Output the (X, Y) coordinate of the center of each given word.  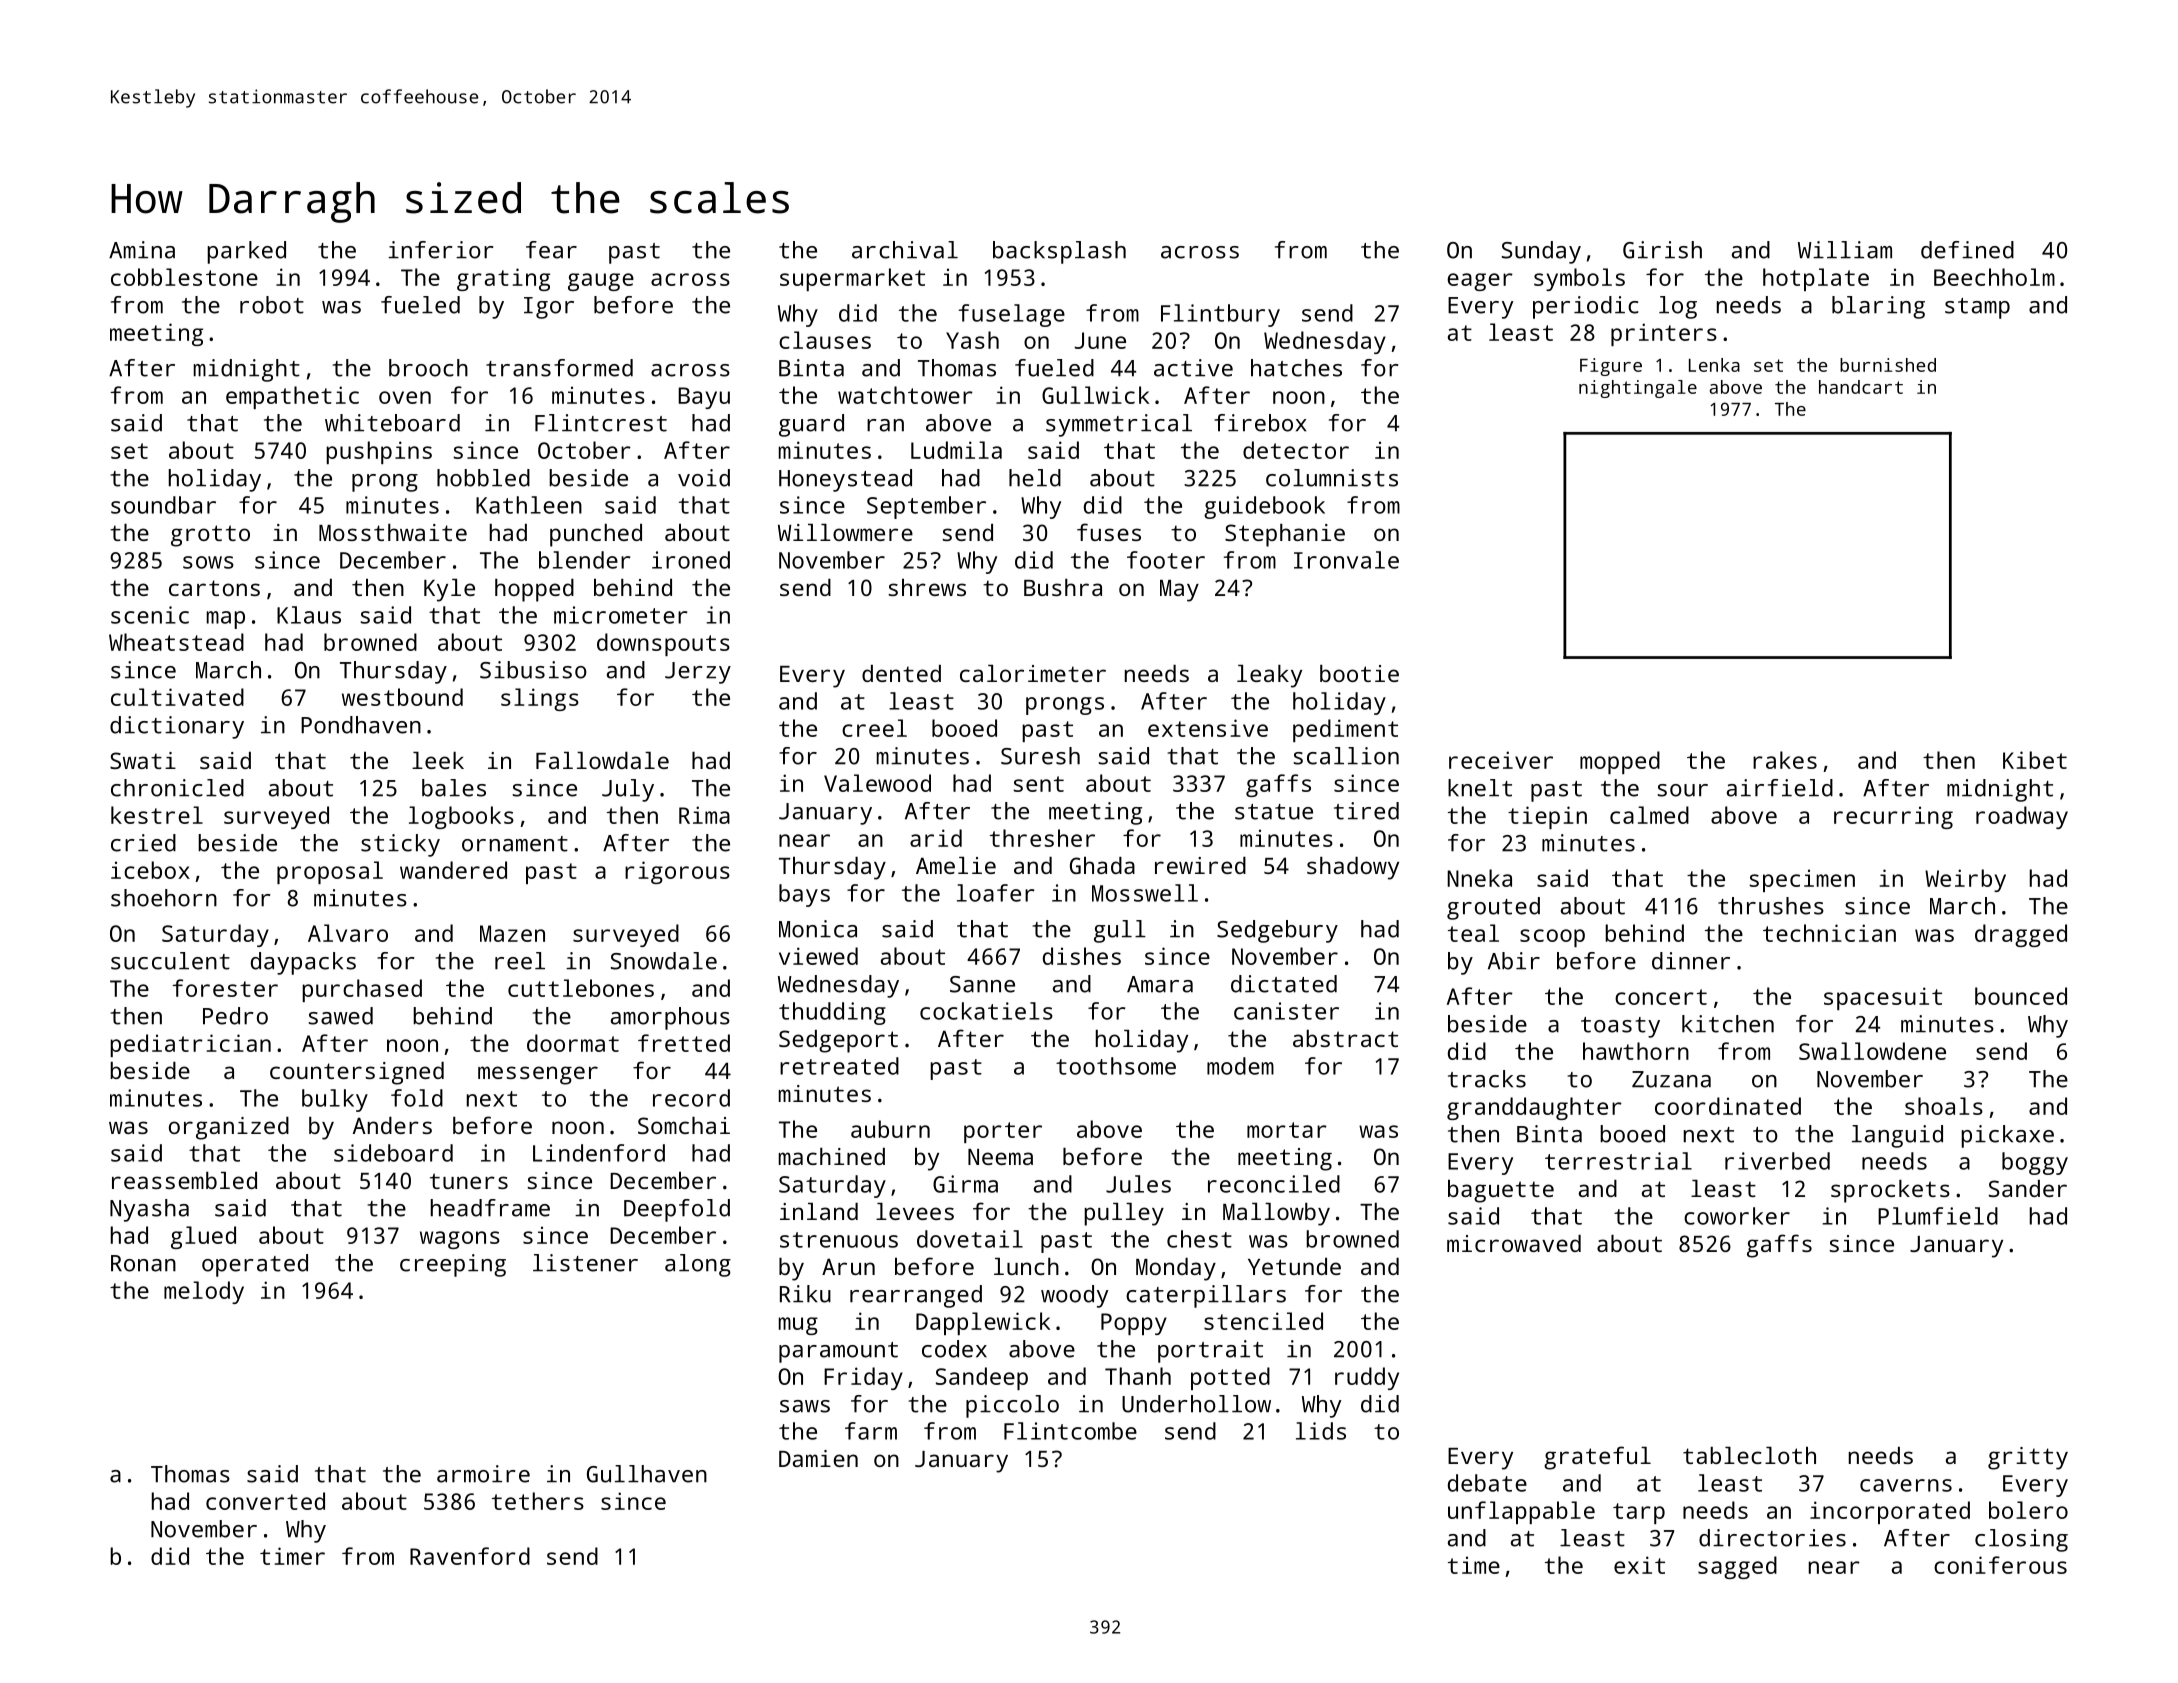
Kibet (2035, 760)
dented (901, 673)
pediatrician (190, 1045)
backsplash (1059, 252)
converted (265, 1501)
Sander (2028, 1188)
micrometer (620, 615)
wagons (460, 1240)
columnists (1332, 478)
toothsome (1116, 1066)
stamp (1977, 308)
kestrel (157, 815)
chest (1199, 1239)
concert (1661, 997)
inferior (441, 250)
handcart (1861, 387)
